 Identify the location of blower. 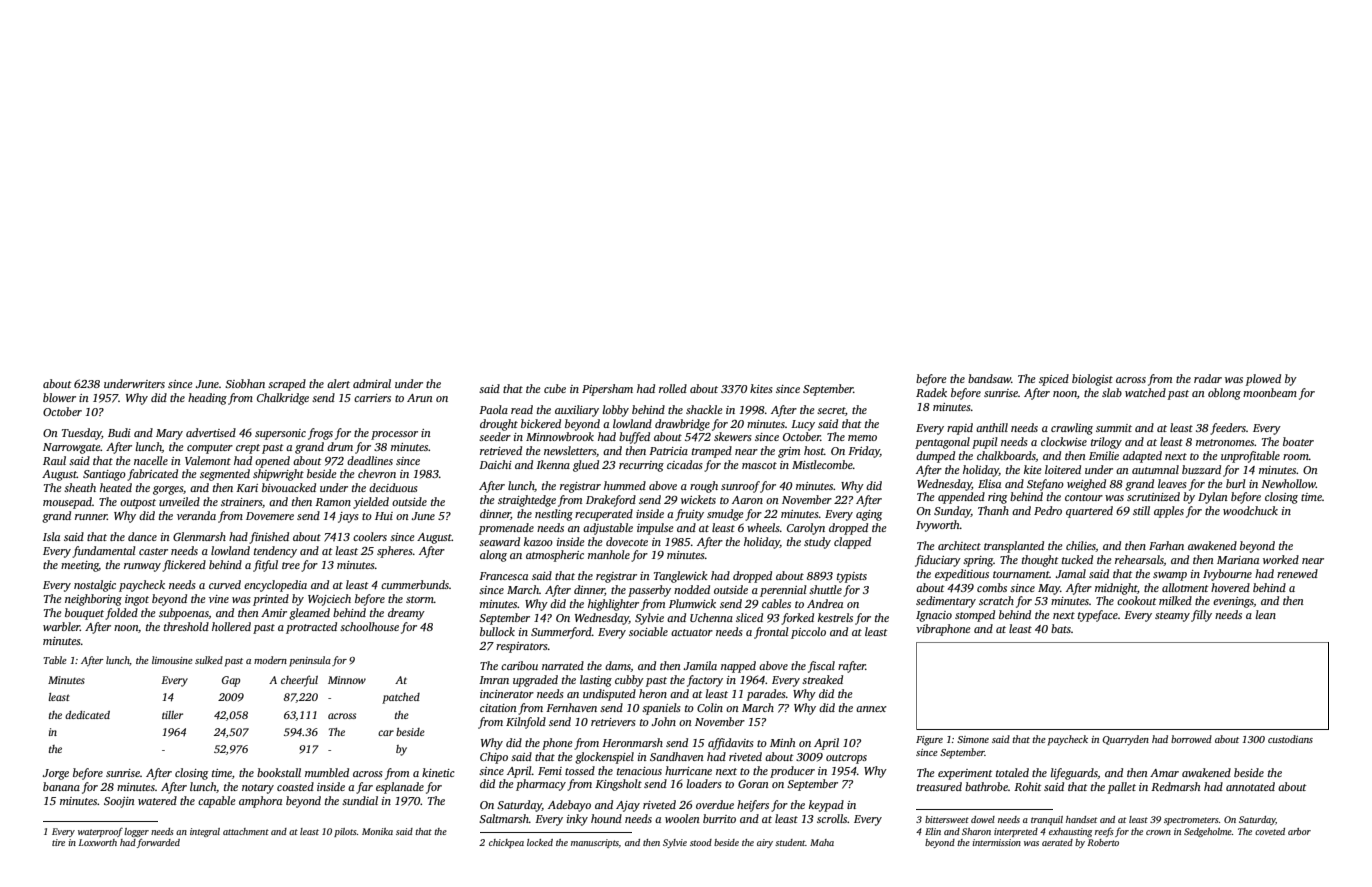
(59, 397).
